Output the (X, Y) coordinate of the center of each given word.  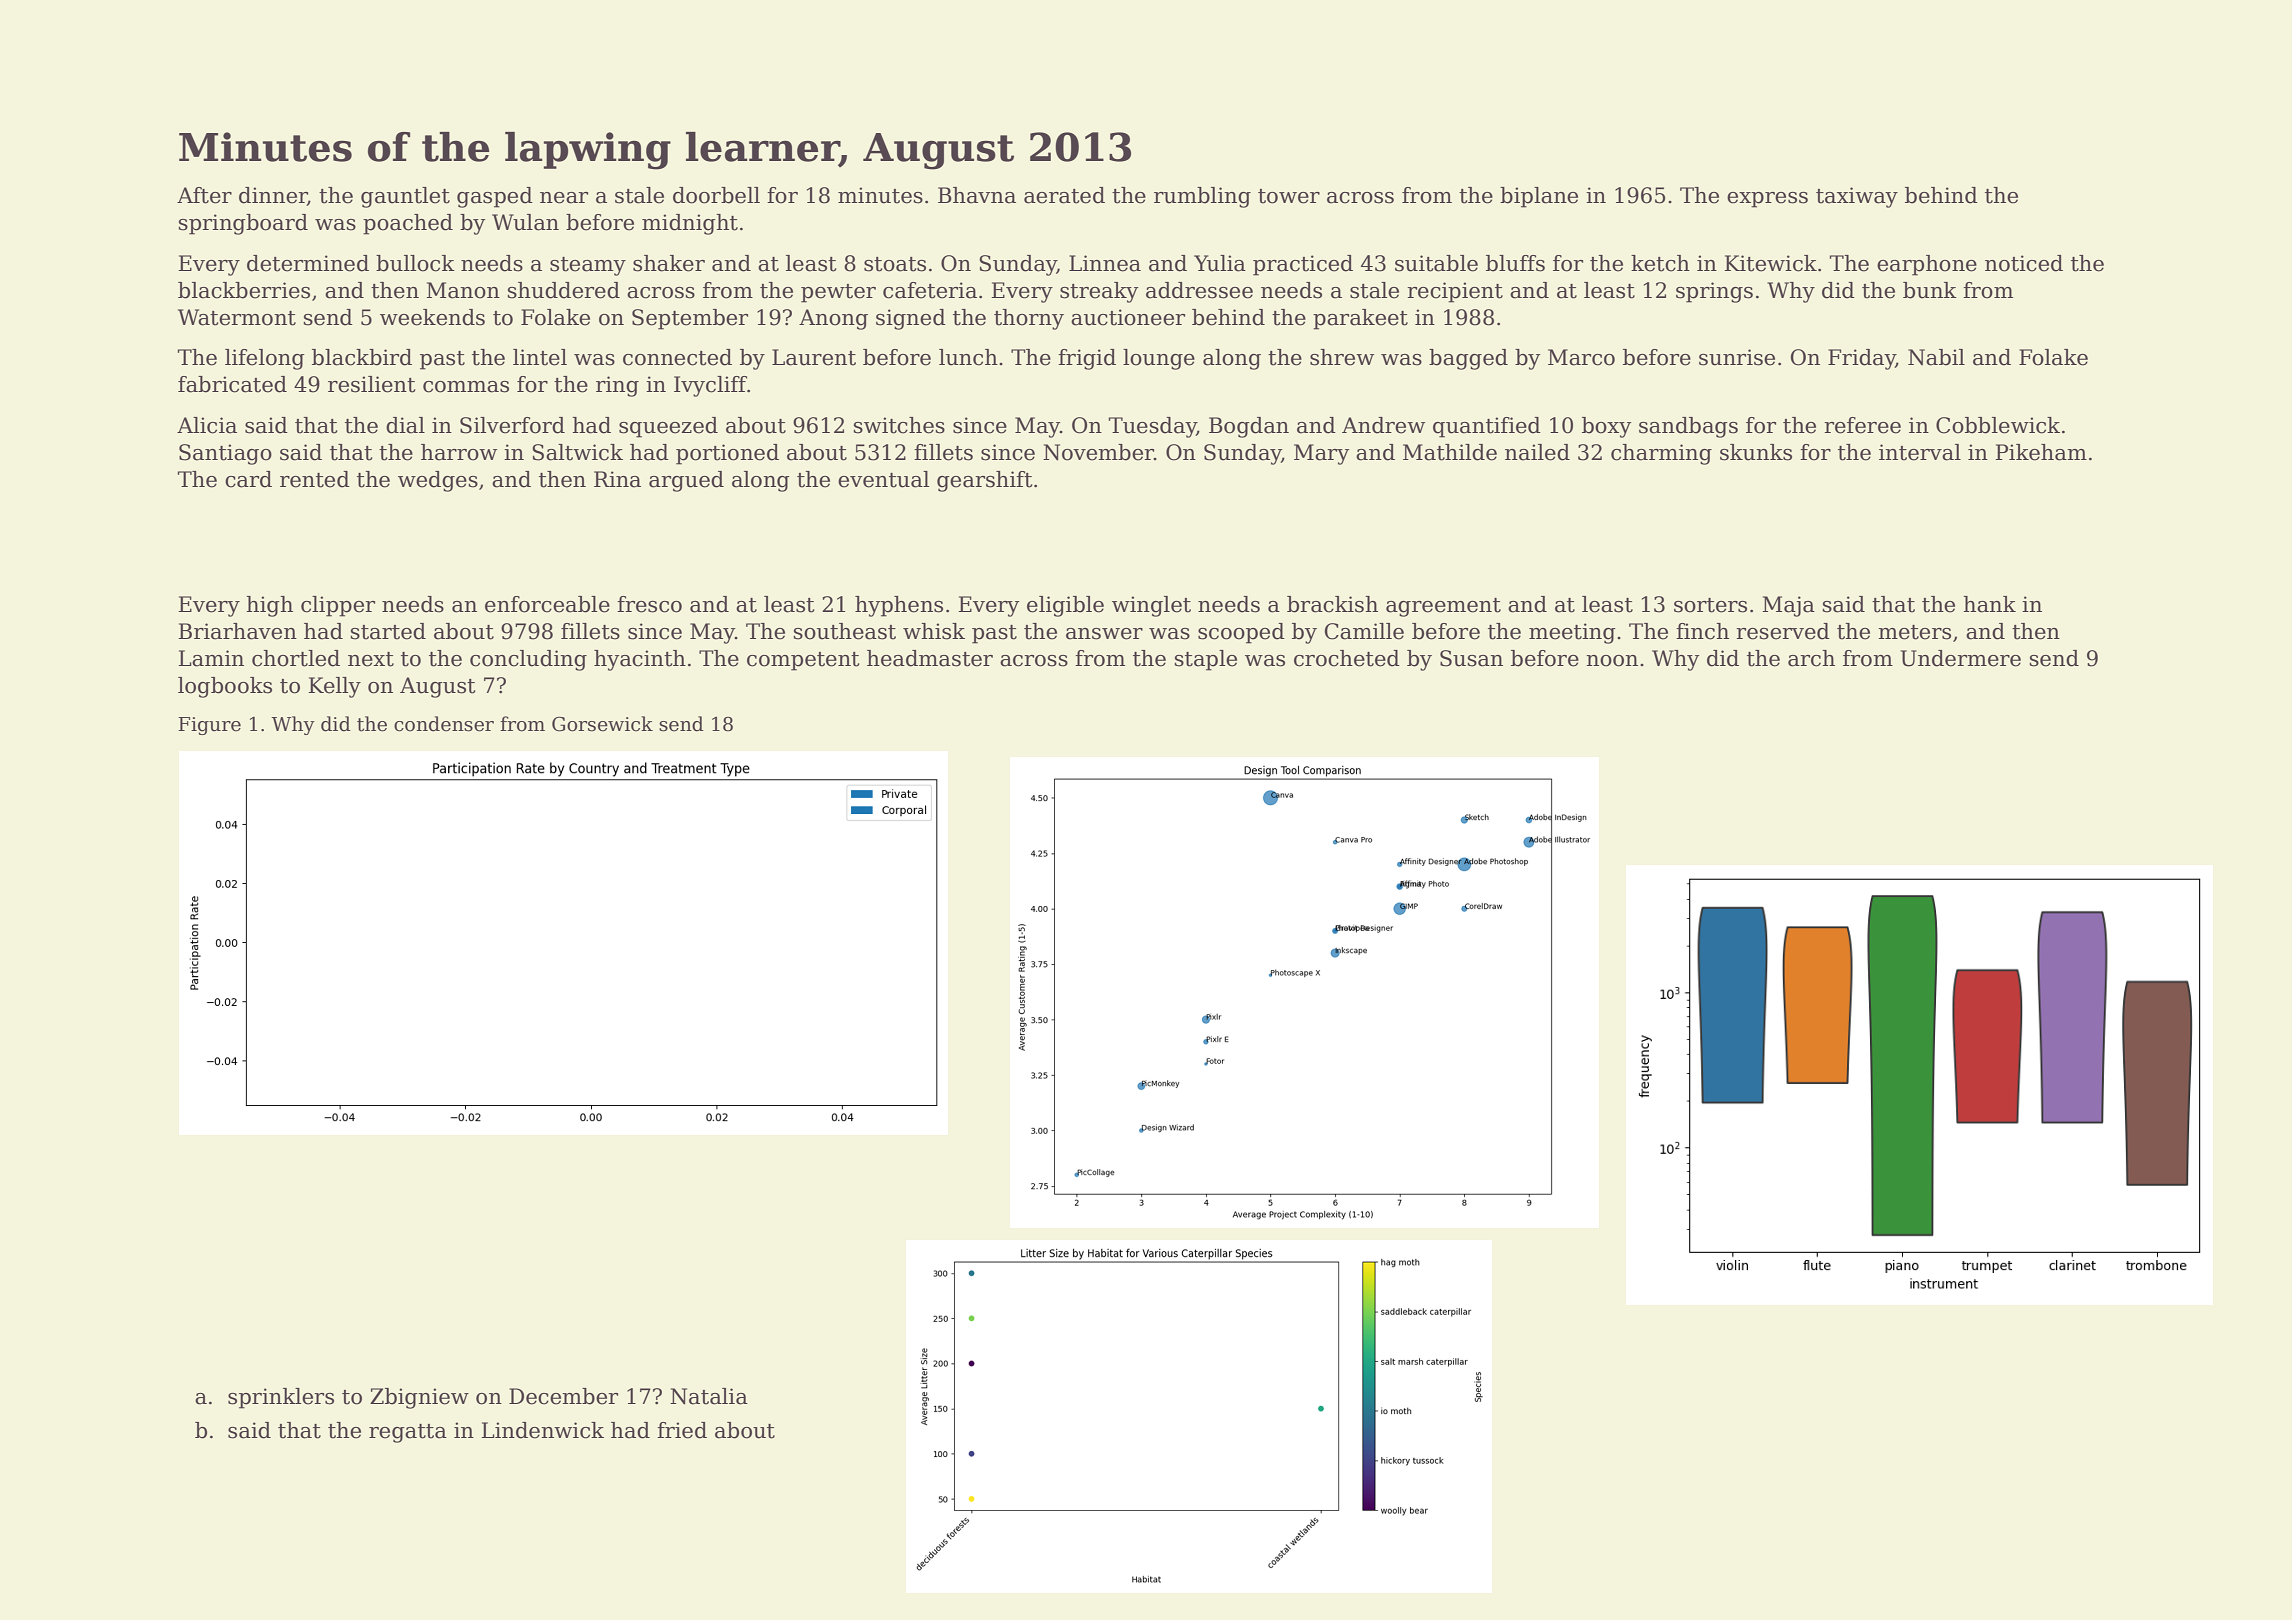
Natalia (709, 1396)
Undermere (1961, 658)
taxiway (1857, 197)
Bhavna (977, 195)
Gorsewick (602, 724)
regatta (408, 1433)
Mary (1322, 454)
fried (682, 1430)
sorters (1710, 605)
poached (408, 224)
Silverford (512, 425)
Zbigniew (419, 1398)
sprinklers (281, 1398)
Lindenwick (542, 1430)
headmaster (930, 658)
